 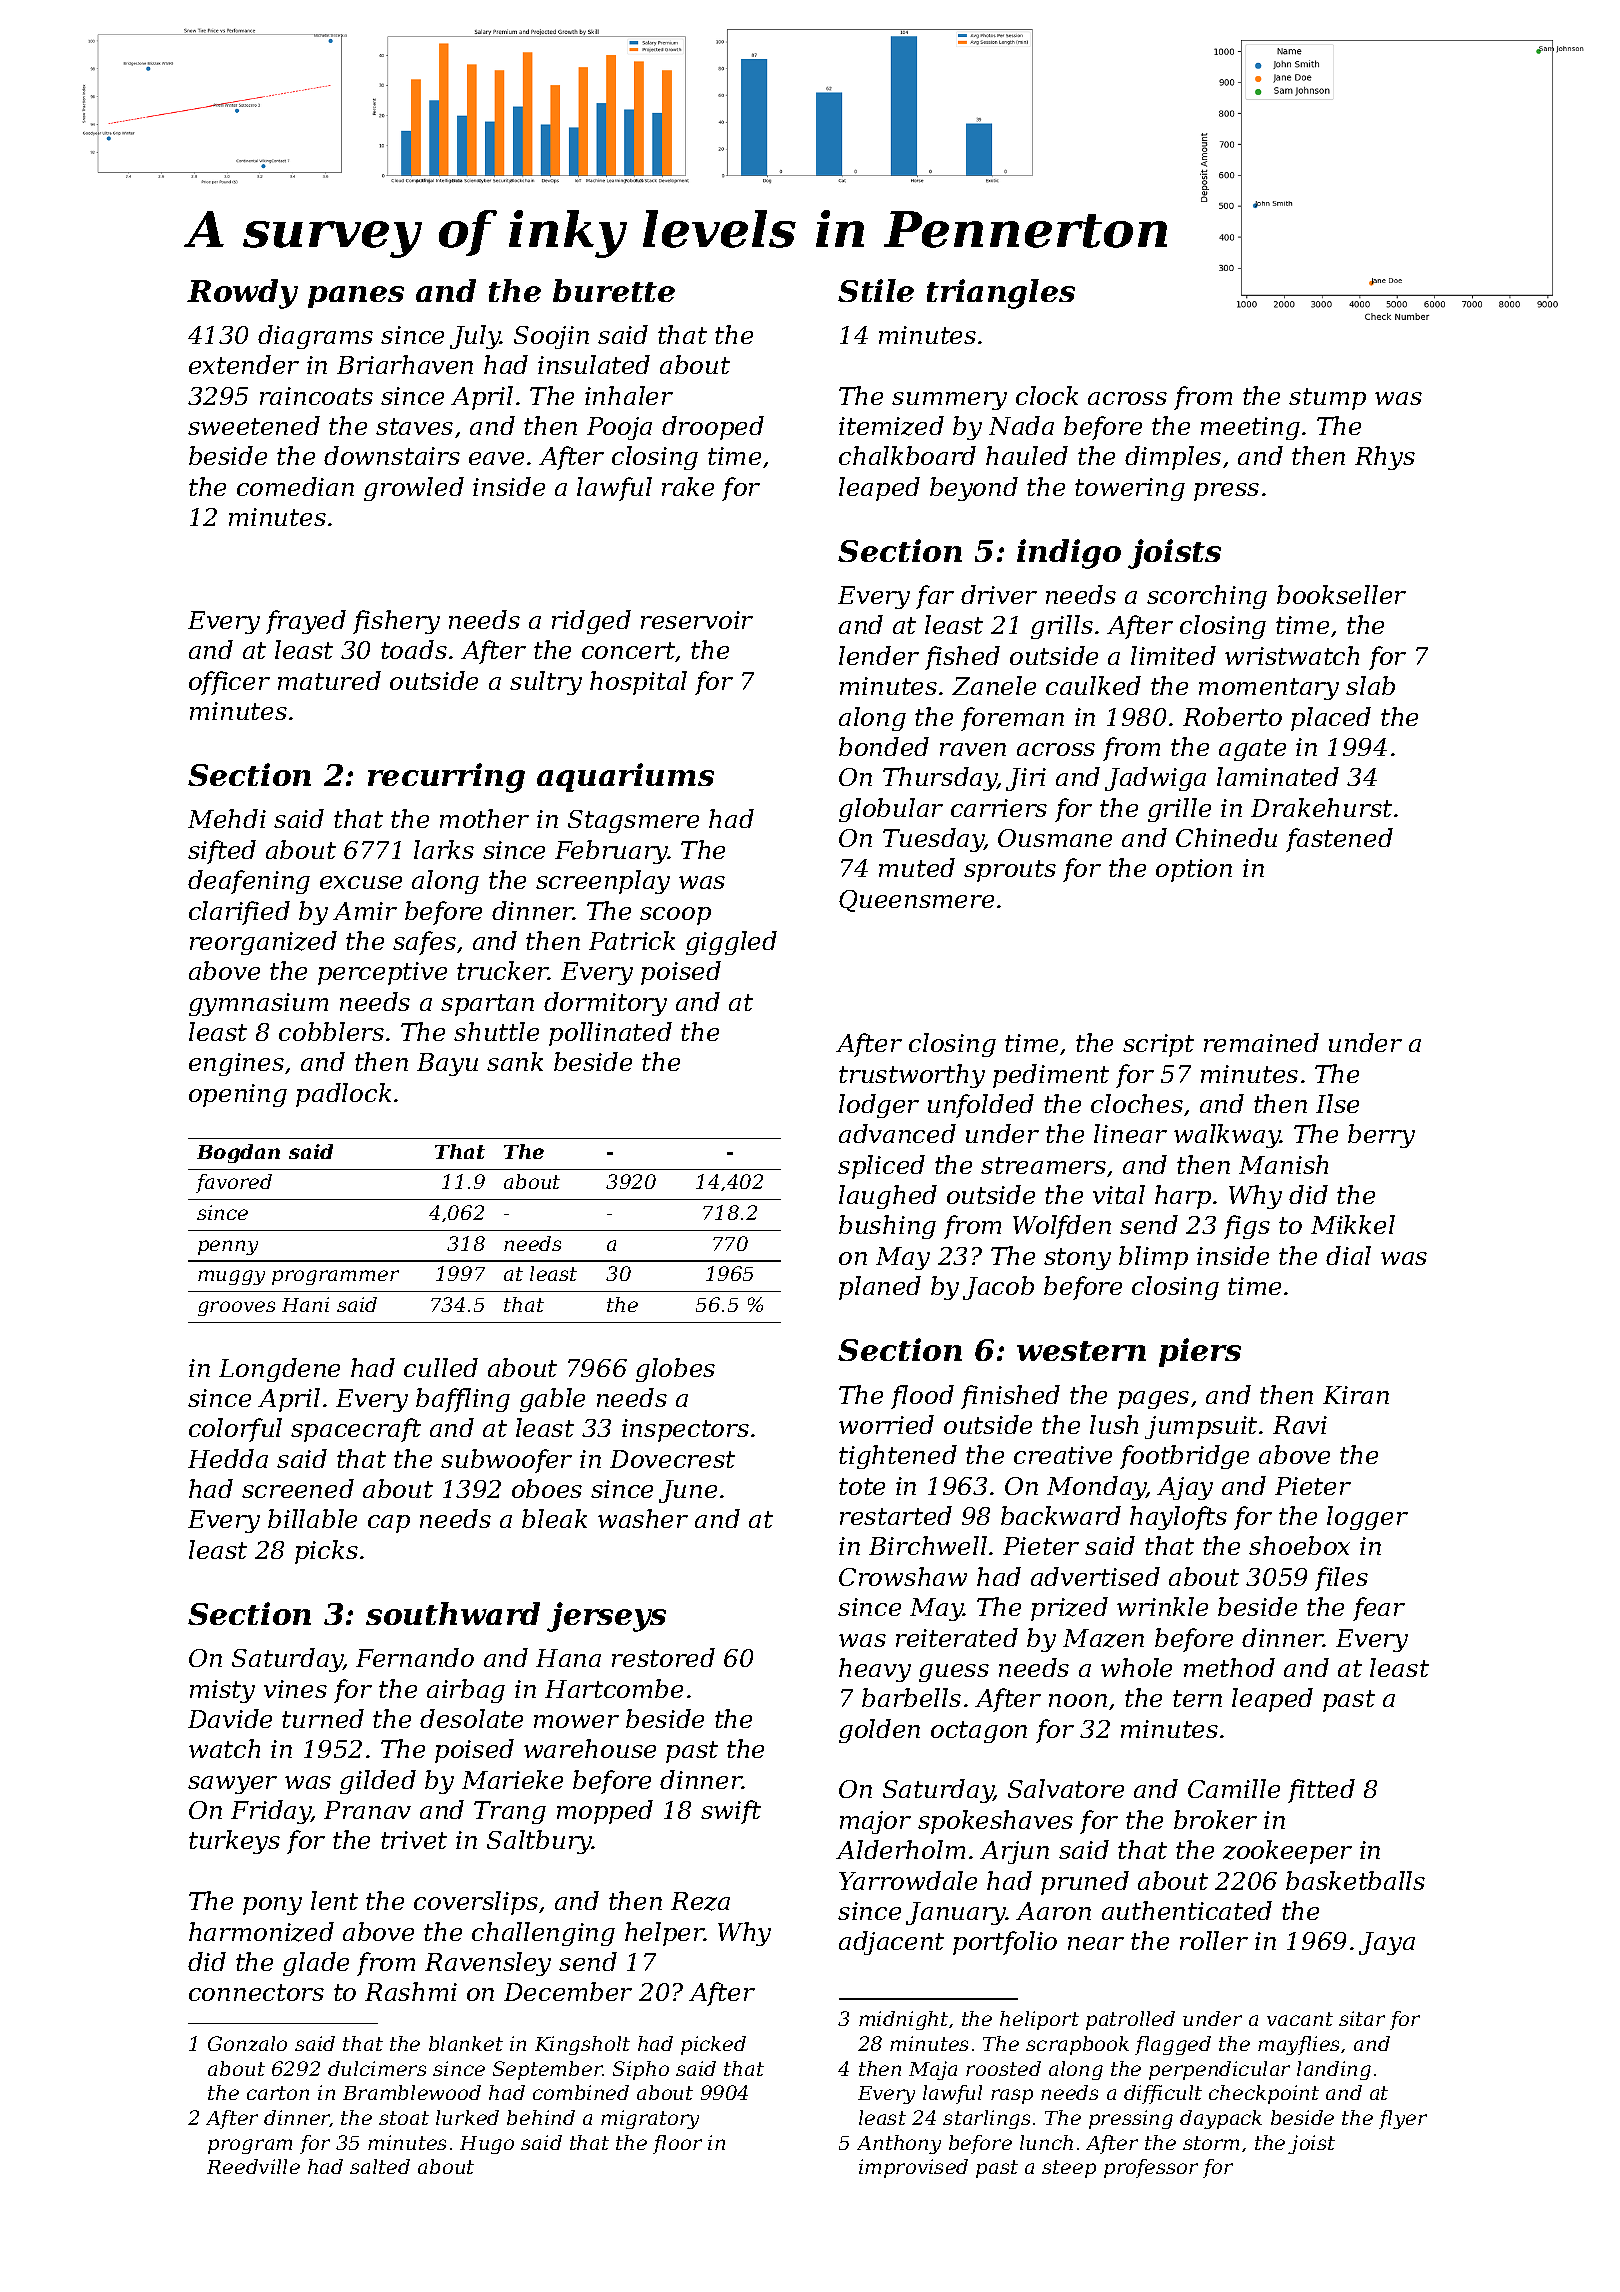 What do you see at coordinates (414, 649) in the screenshot?
I see `toads` at bounding box center [414, 649].
